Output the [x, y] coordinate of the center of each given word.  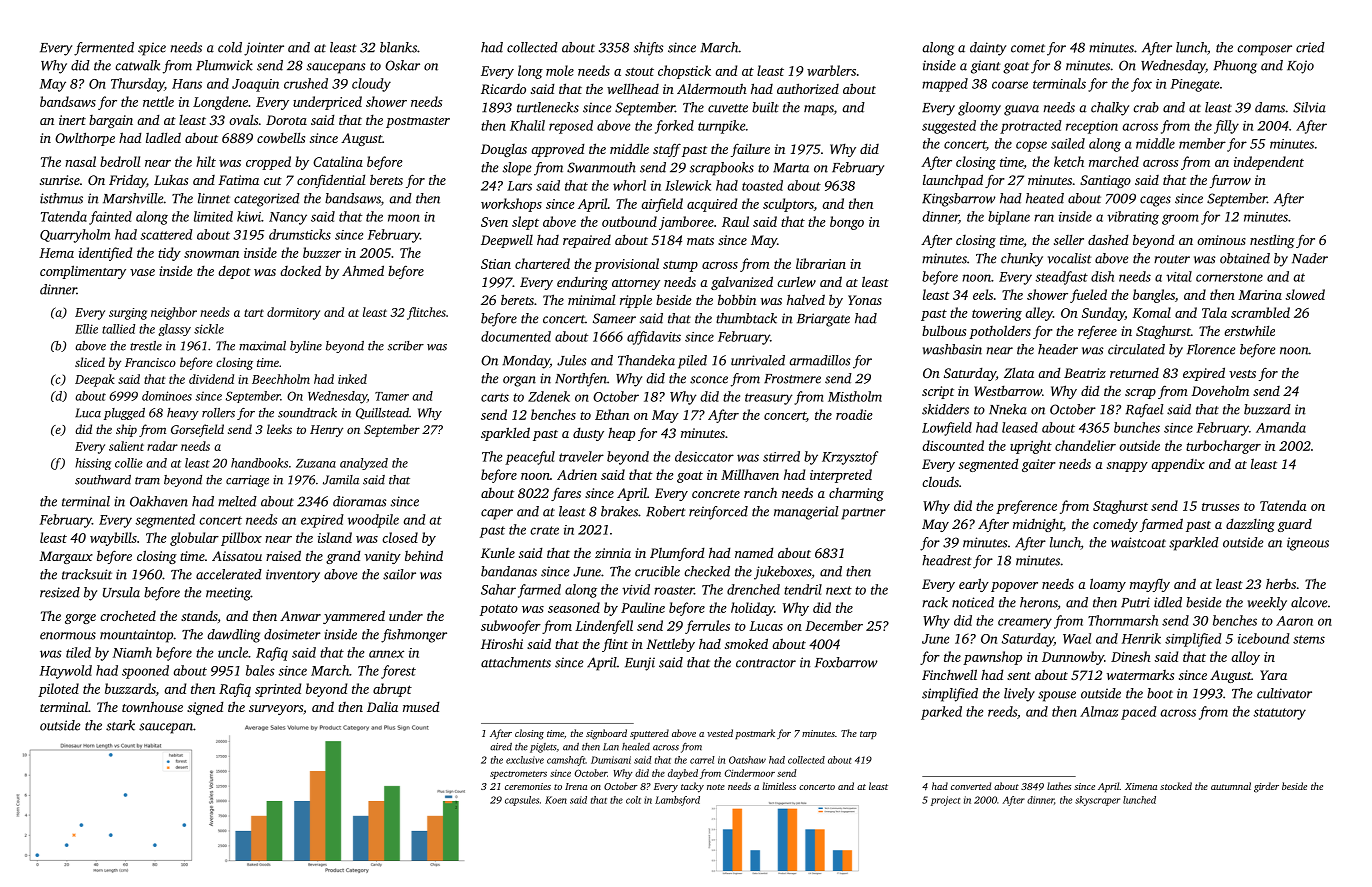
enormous [68, 636]
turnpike [721, 127]
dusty [588, 434]
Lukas [171, 180]
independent [1269, 163]
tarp [868, 735]
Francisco [150, 362]
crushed [306, 83]
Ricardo [503, 89]
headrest [947, 560]
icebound [1264, 638]
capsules [522, 801]
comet [1028, 48]
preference [1026, 507]
